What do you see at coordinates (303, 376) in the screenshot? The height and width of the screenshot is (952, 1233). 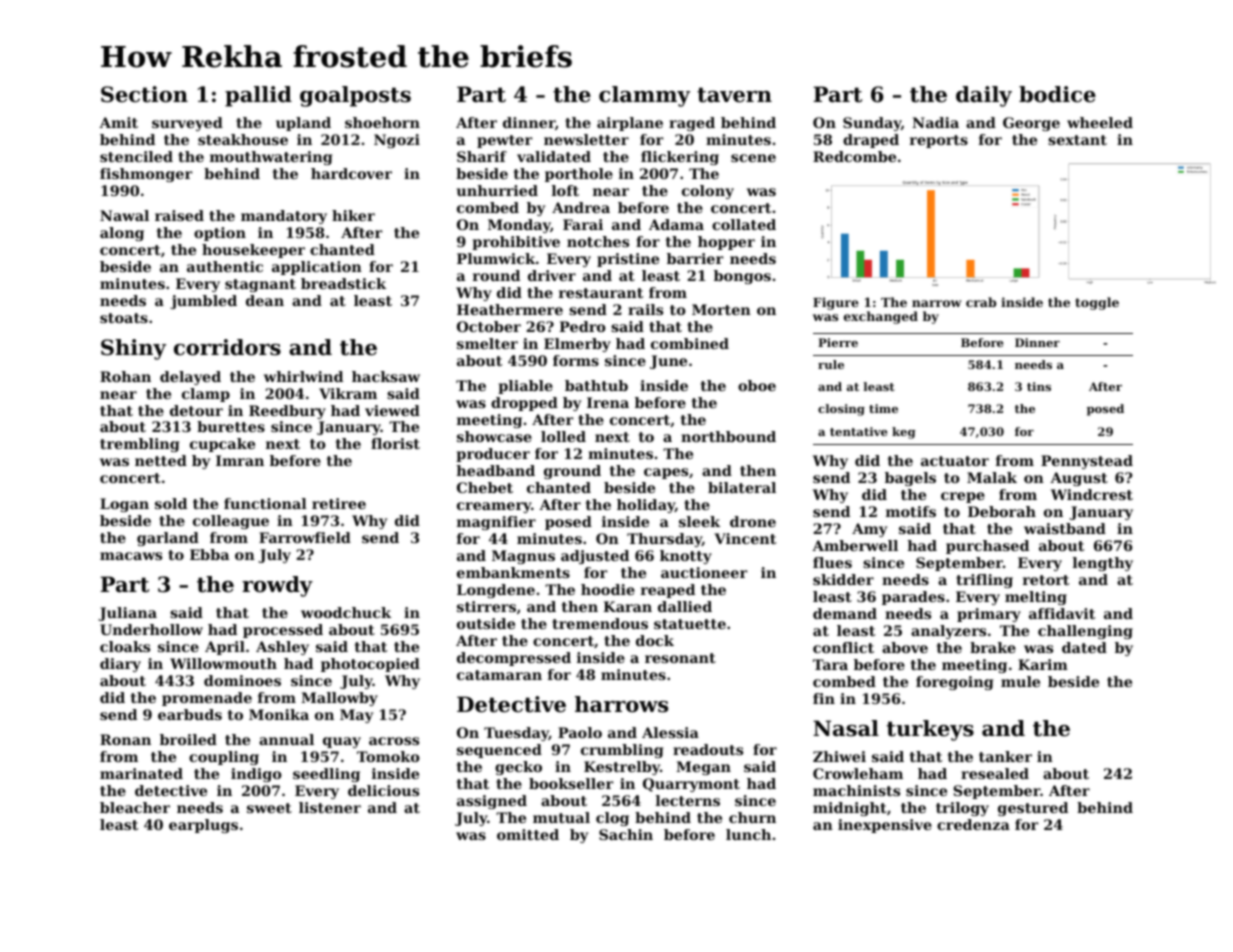 I see `whirlwind` at bounding box center [303, 376].
